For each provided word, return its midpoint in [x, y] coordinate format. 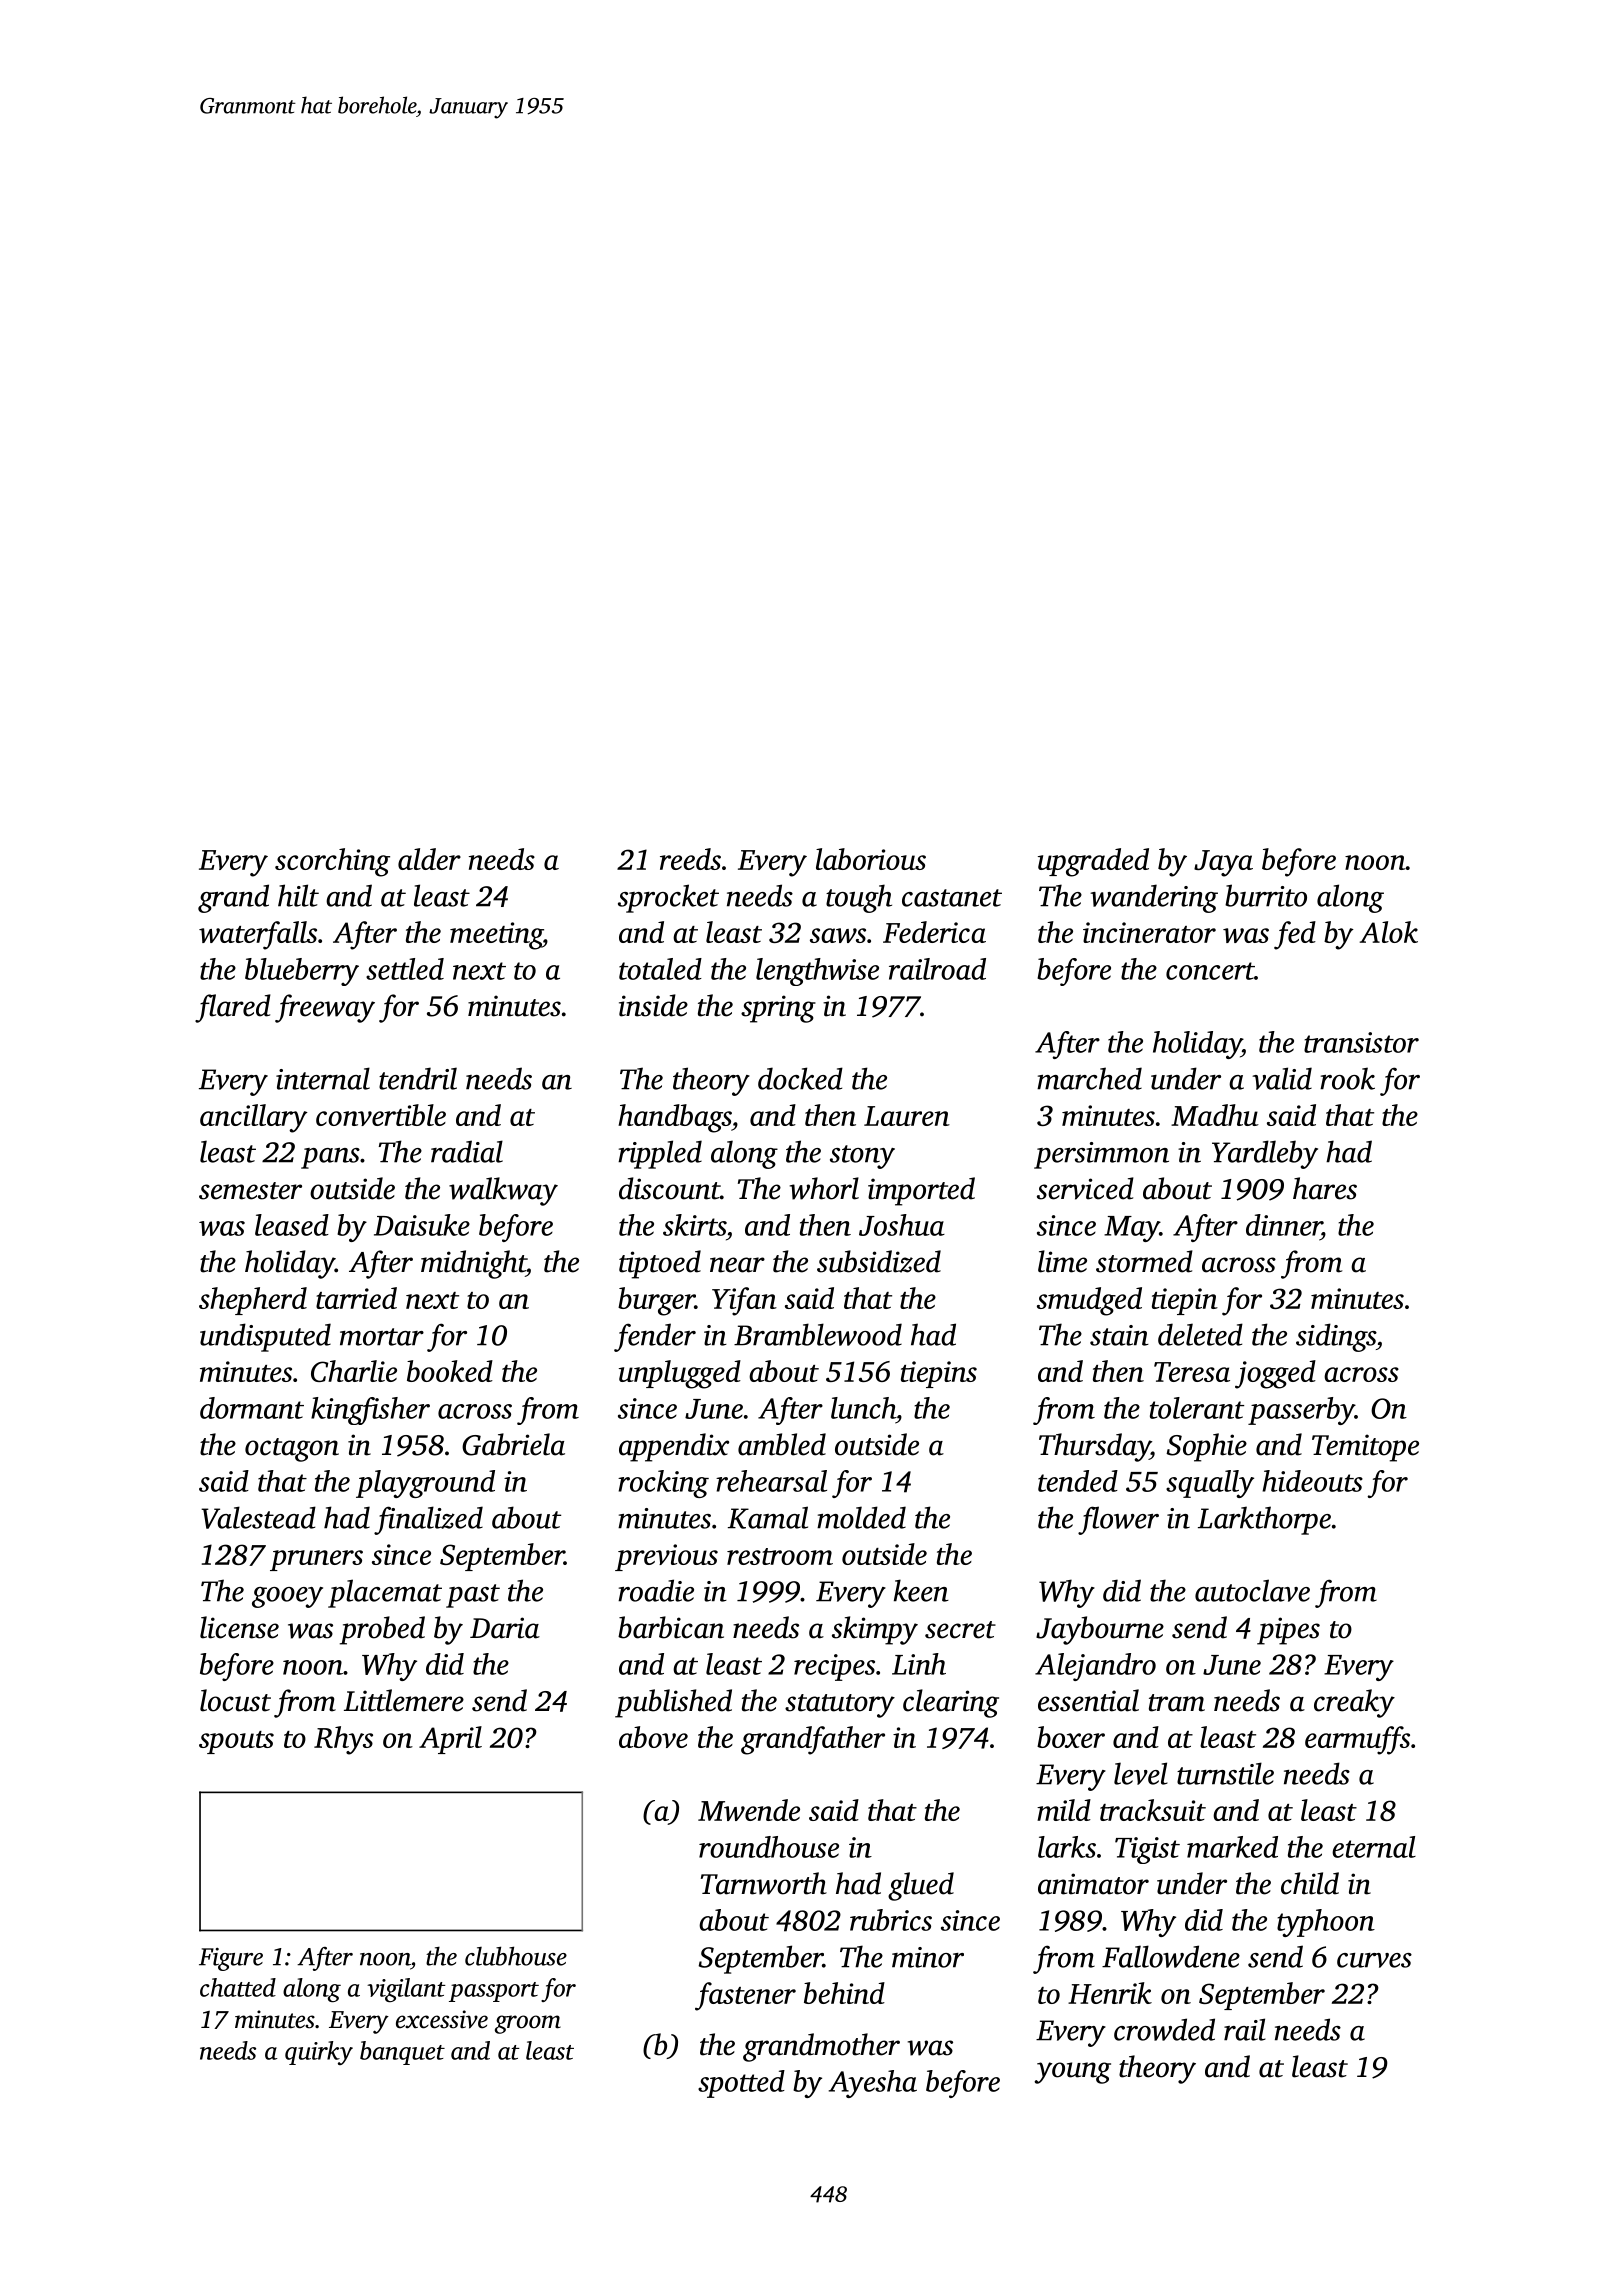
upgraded [1093, 862]
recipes [834, 1667]
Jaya [1223, 863]
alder [429, 859]
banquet [402, 2053]
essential [1088, 1700]
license [239, 1627]
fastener [745, 1996]
